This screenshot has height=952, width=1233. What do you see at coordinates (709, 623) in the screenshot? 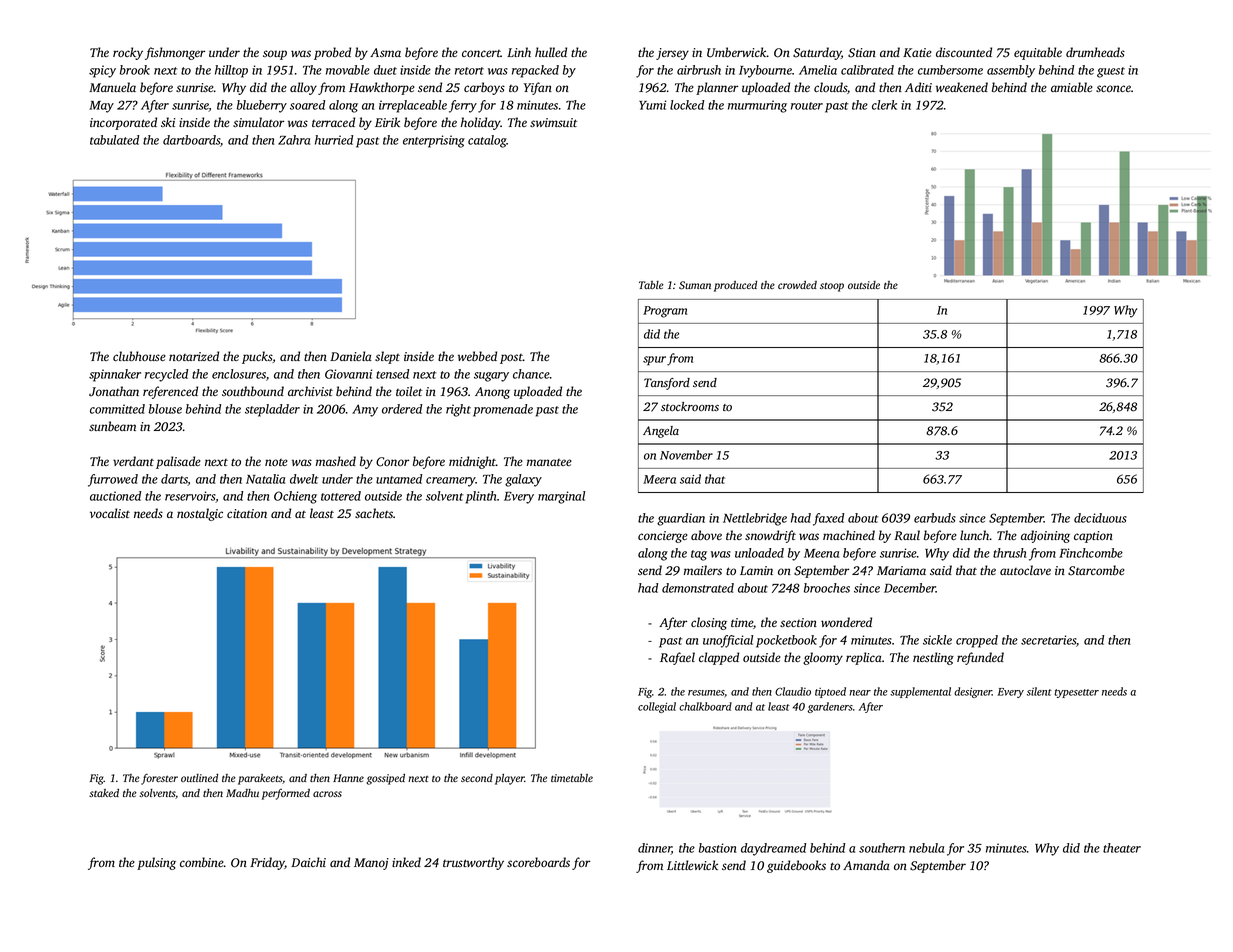
I see `closing` at bounding box center [709, 623].
